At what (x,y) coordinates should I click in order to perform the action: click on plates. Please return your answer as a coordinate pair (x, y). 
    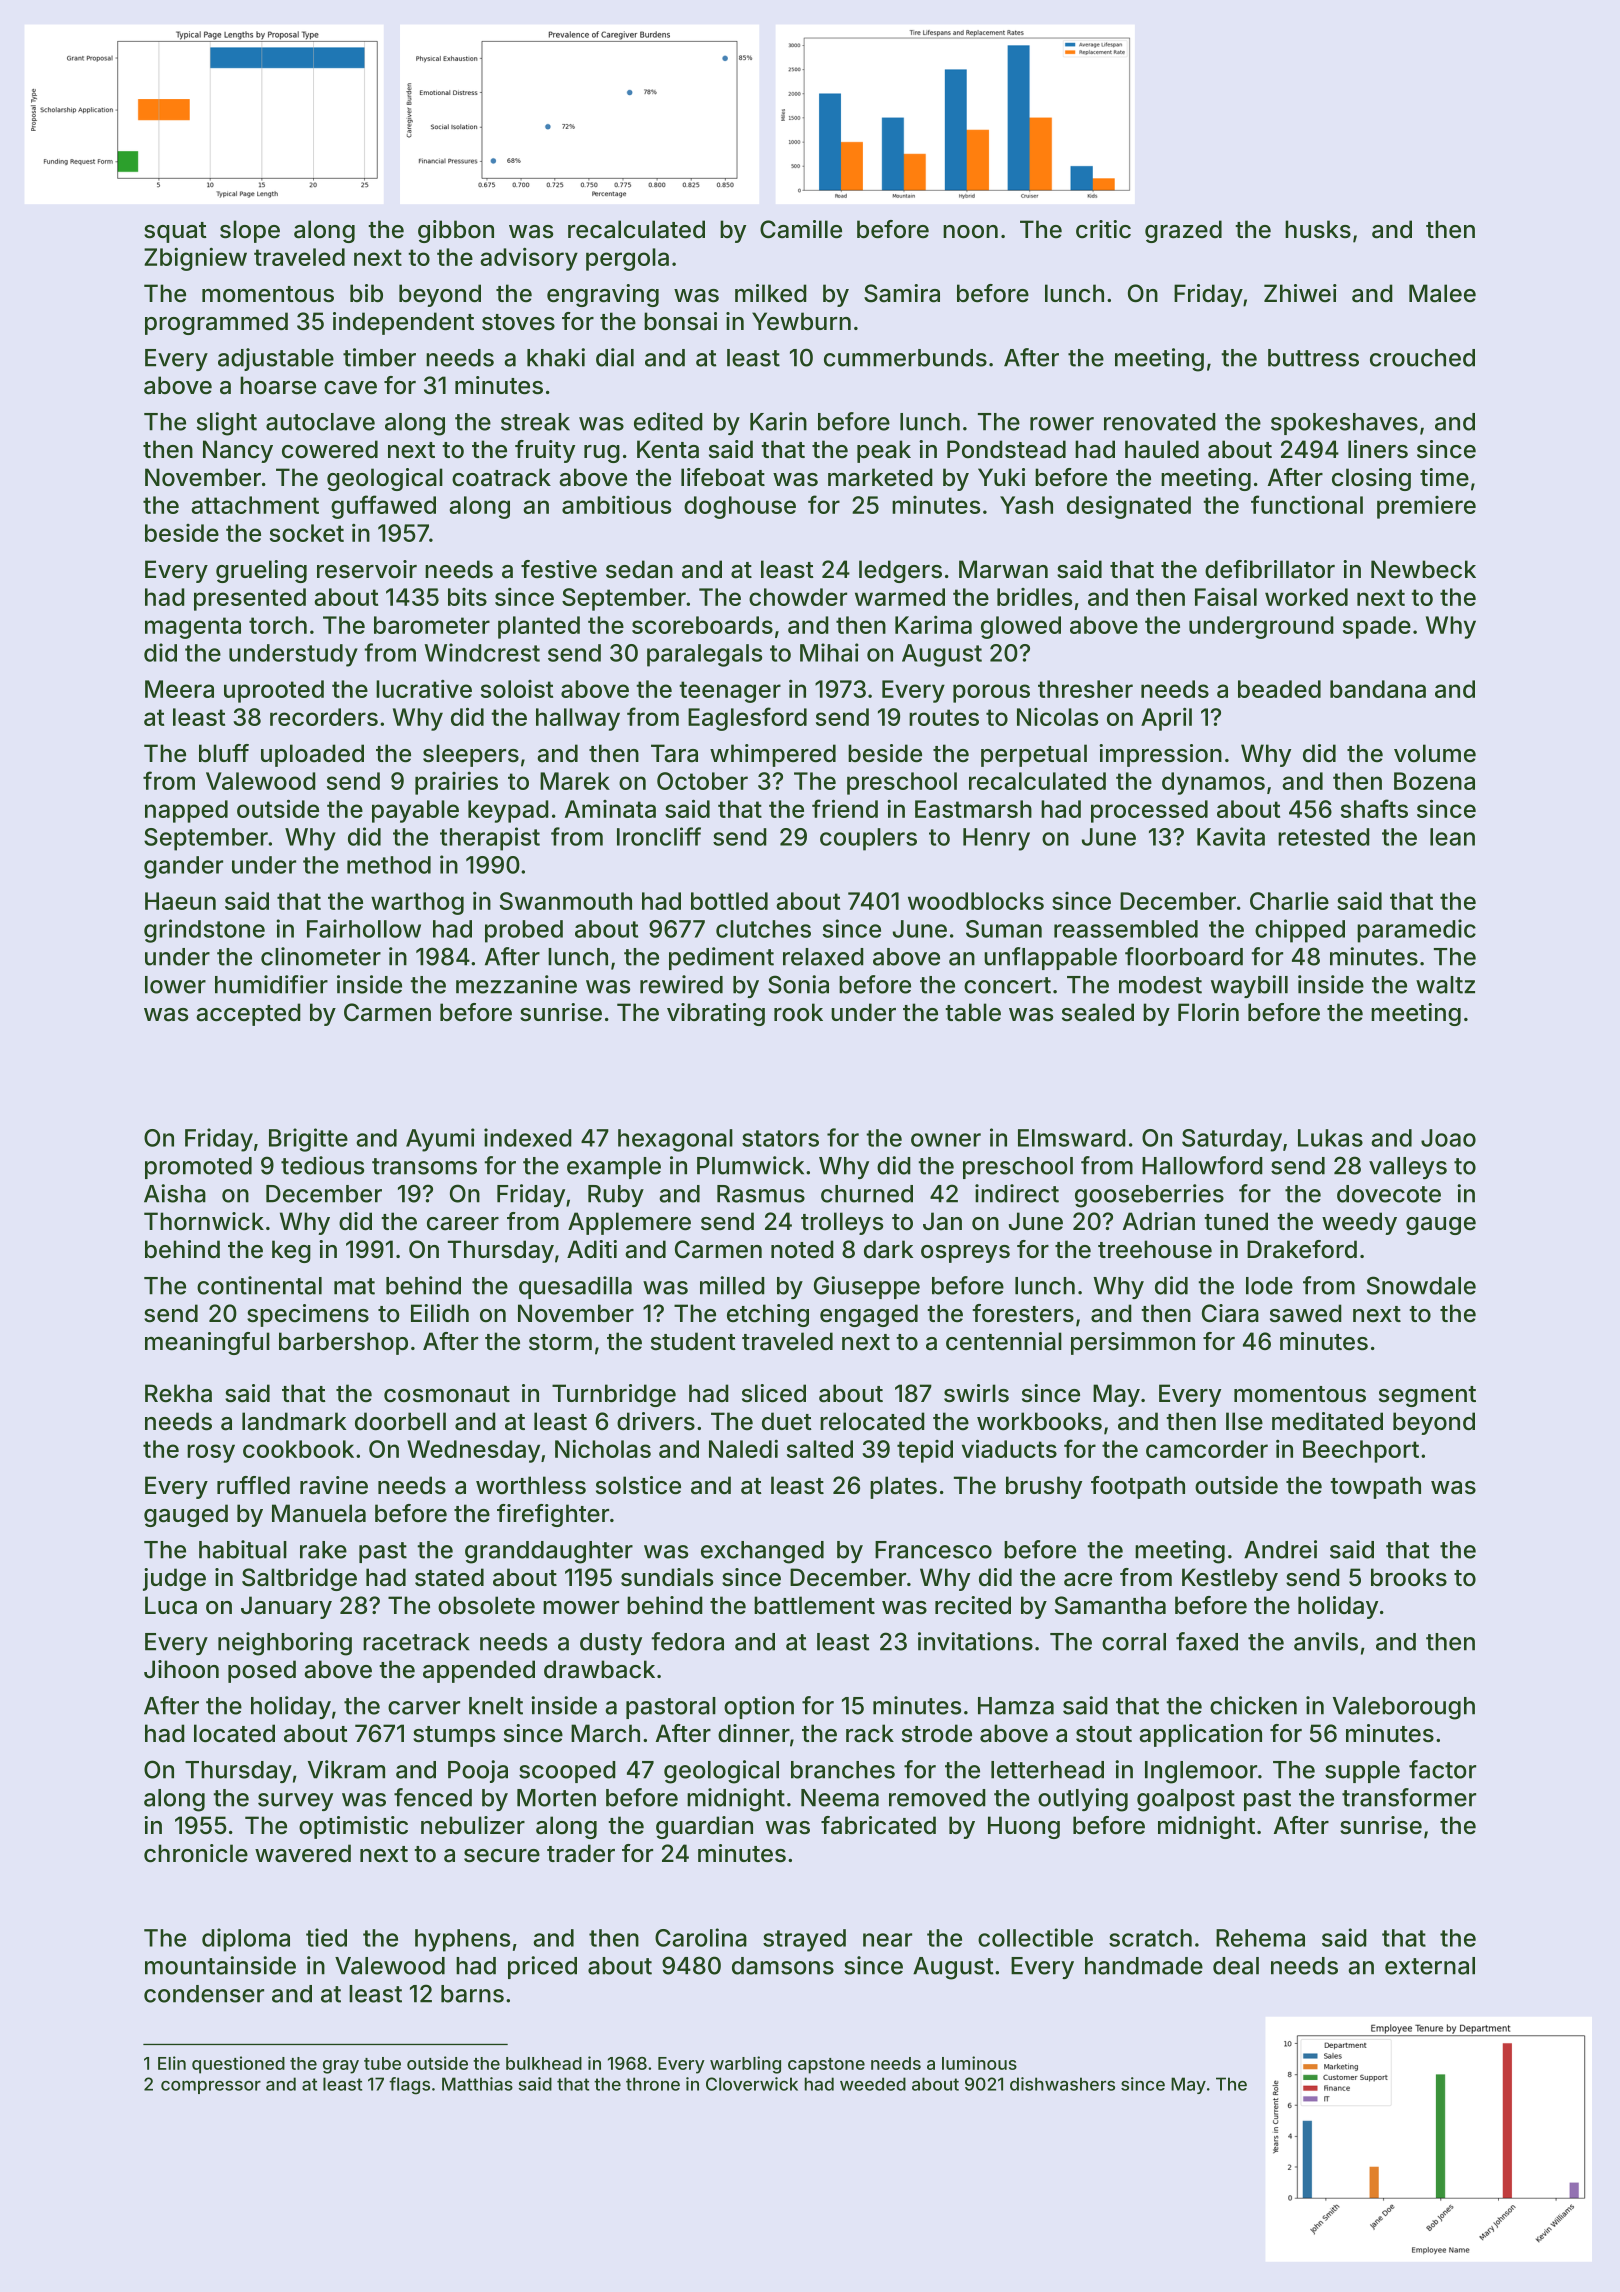
    Looking at the image, I should click on (903, 1487).
